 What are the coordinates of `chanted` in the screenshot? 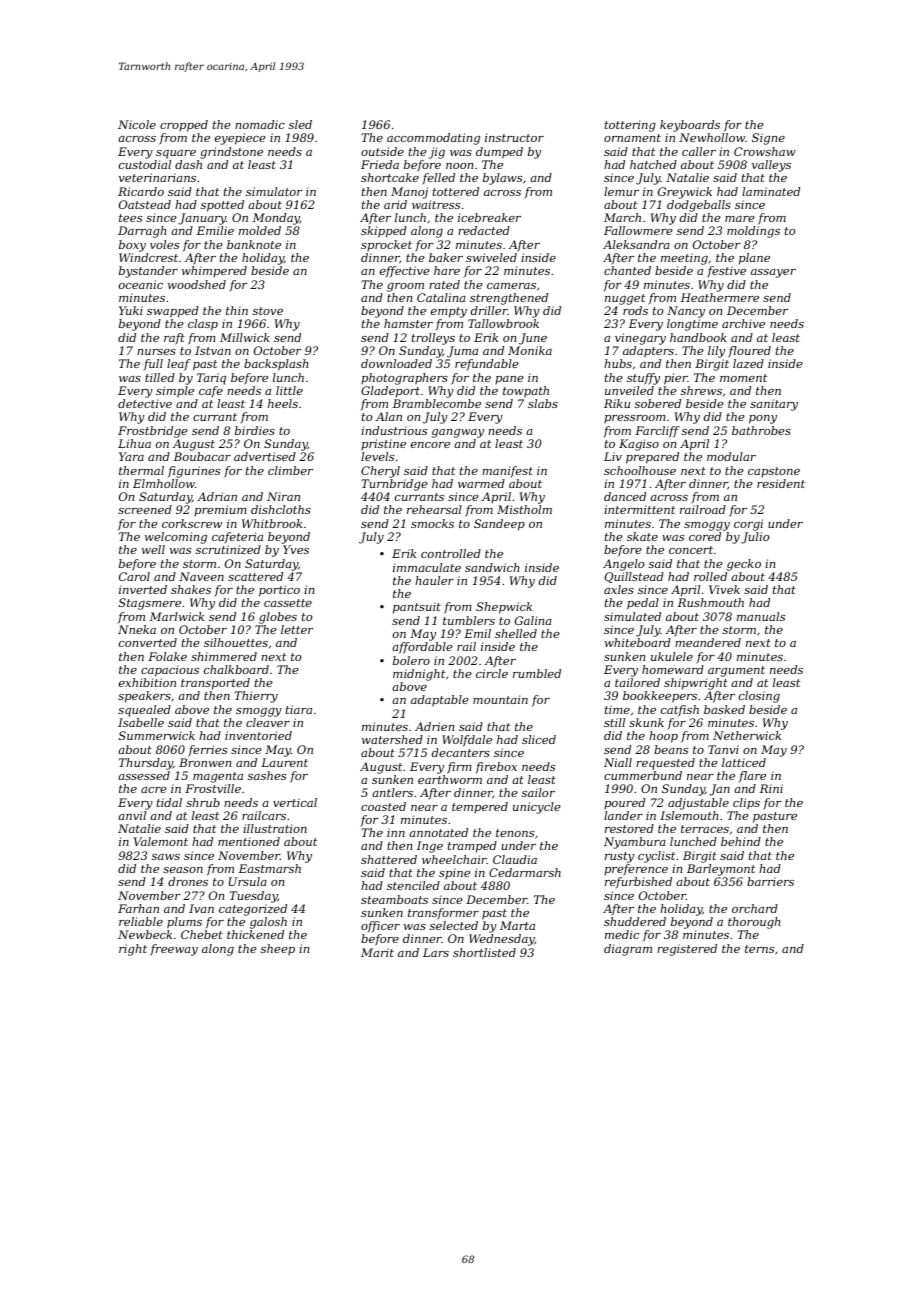 It's located at (627, 270).
